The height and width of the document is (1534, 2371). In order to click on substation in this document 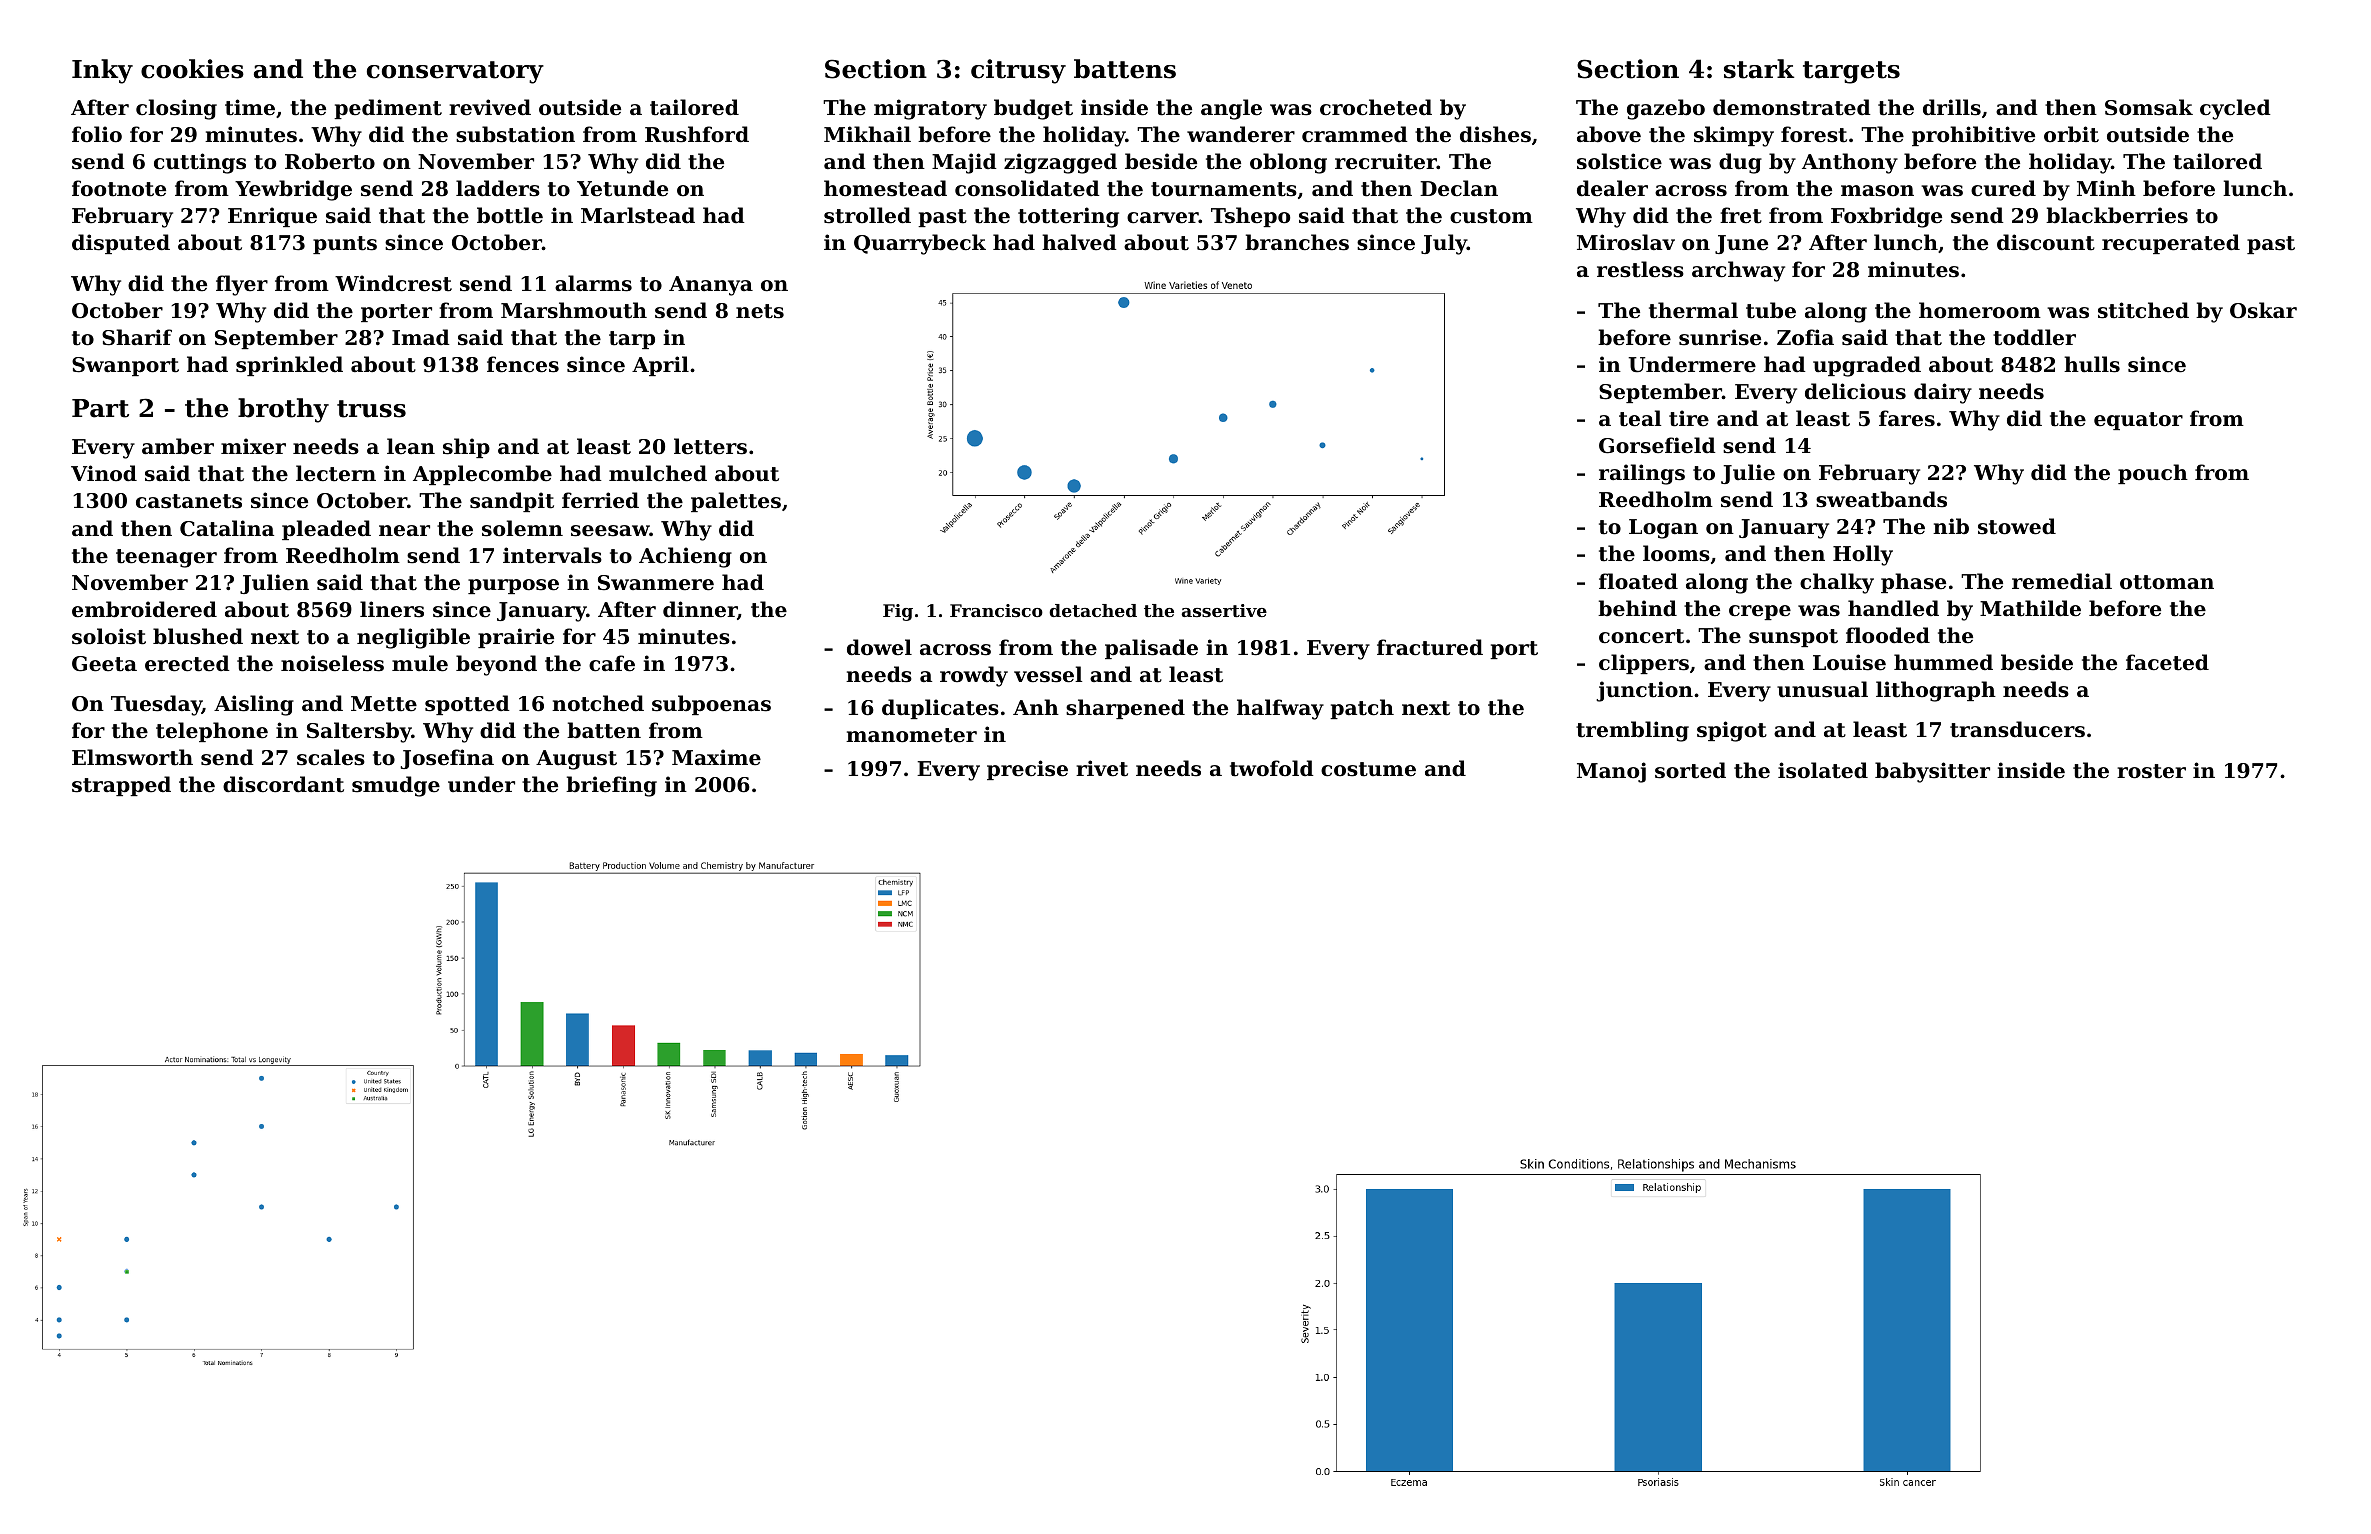, I will do `click(515, 134)`.
